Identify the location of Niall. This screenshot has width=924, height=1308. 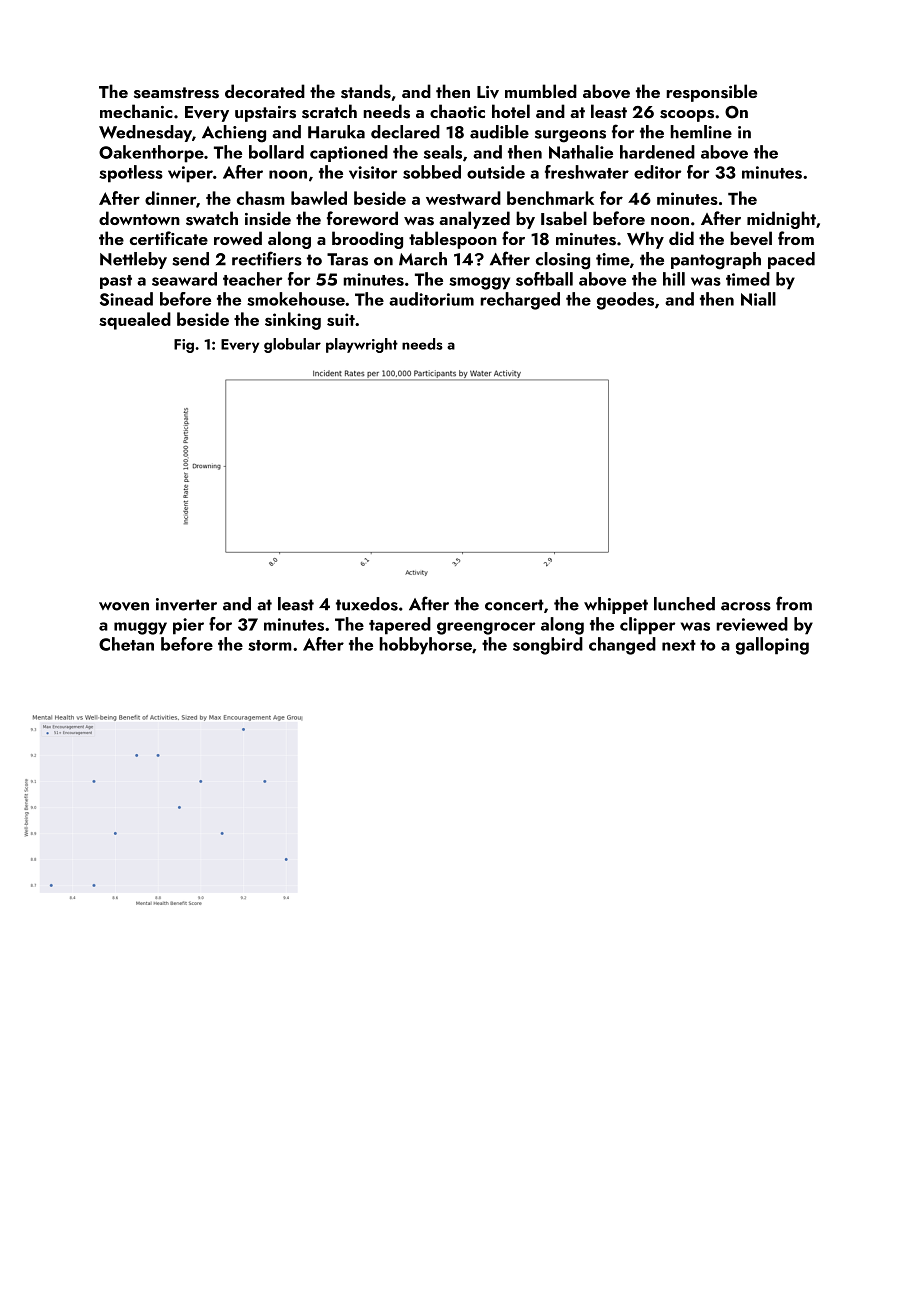
(758, 299).
